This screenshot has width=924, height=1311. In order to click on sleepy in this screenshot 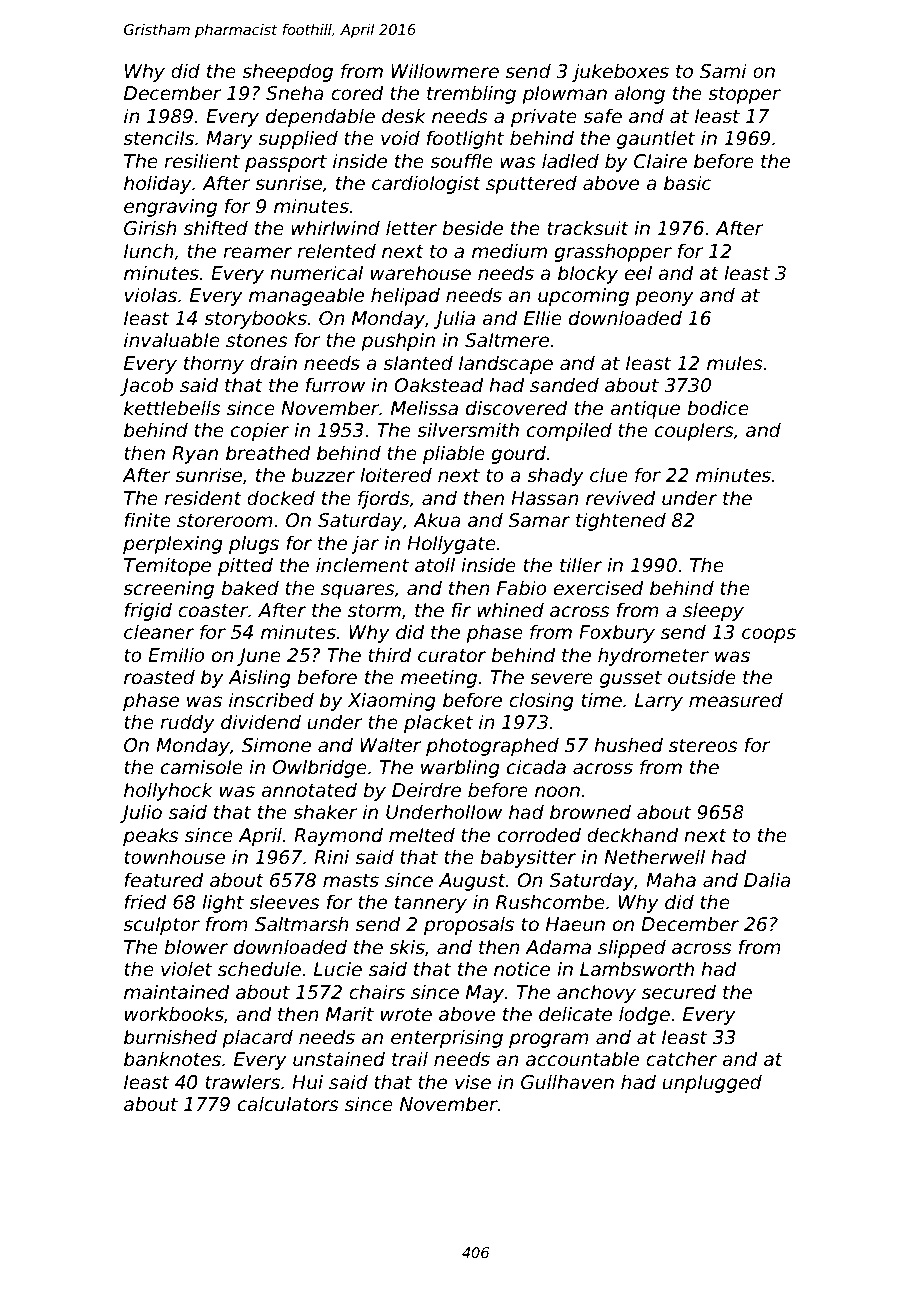, I will do `click(713, 611)`.
